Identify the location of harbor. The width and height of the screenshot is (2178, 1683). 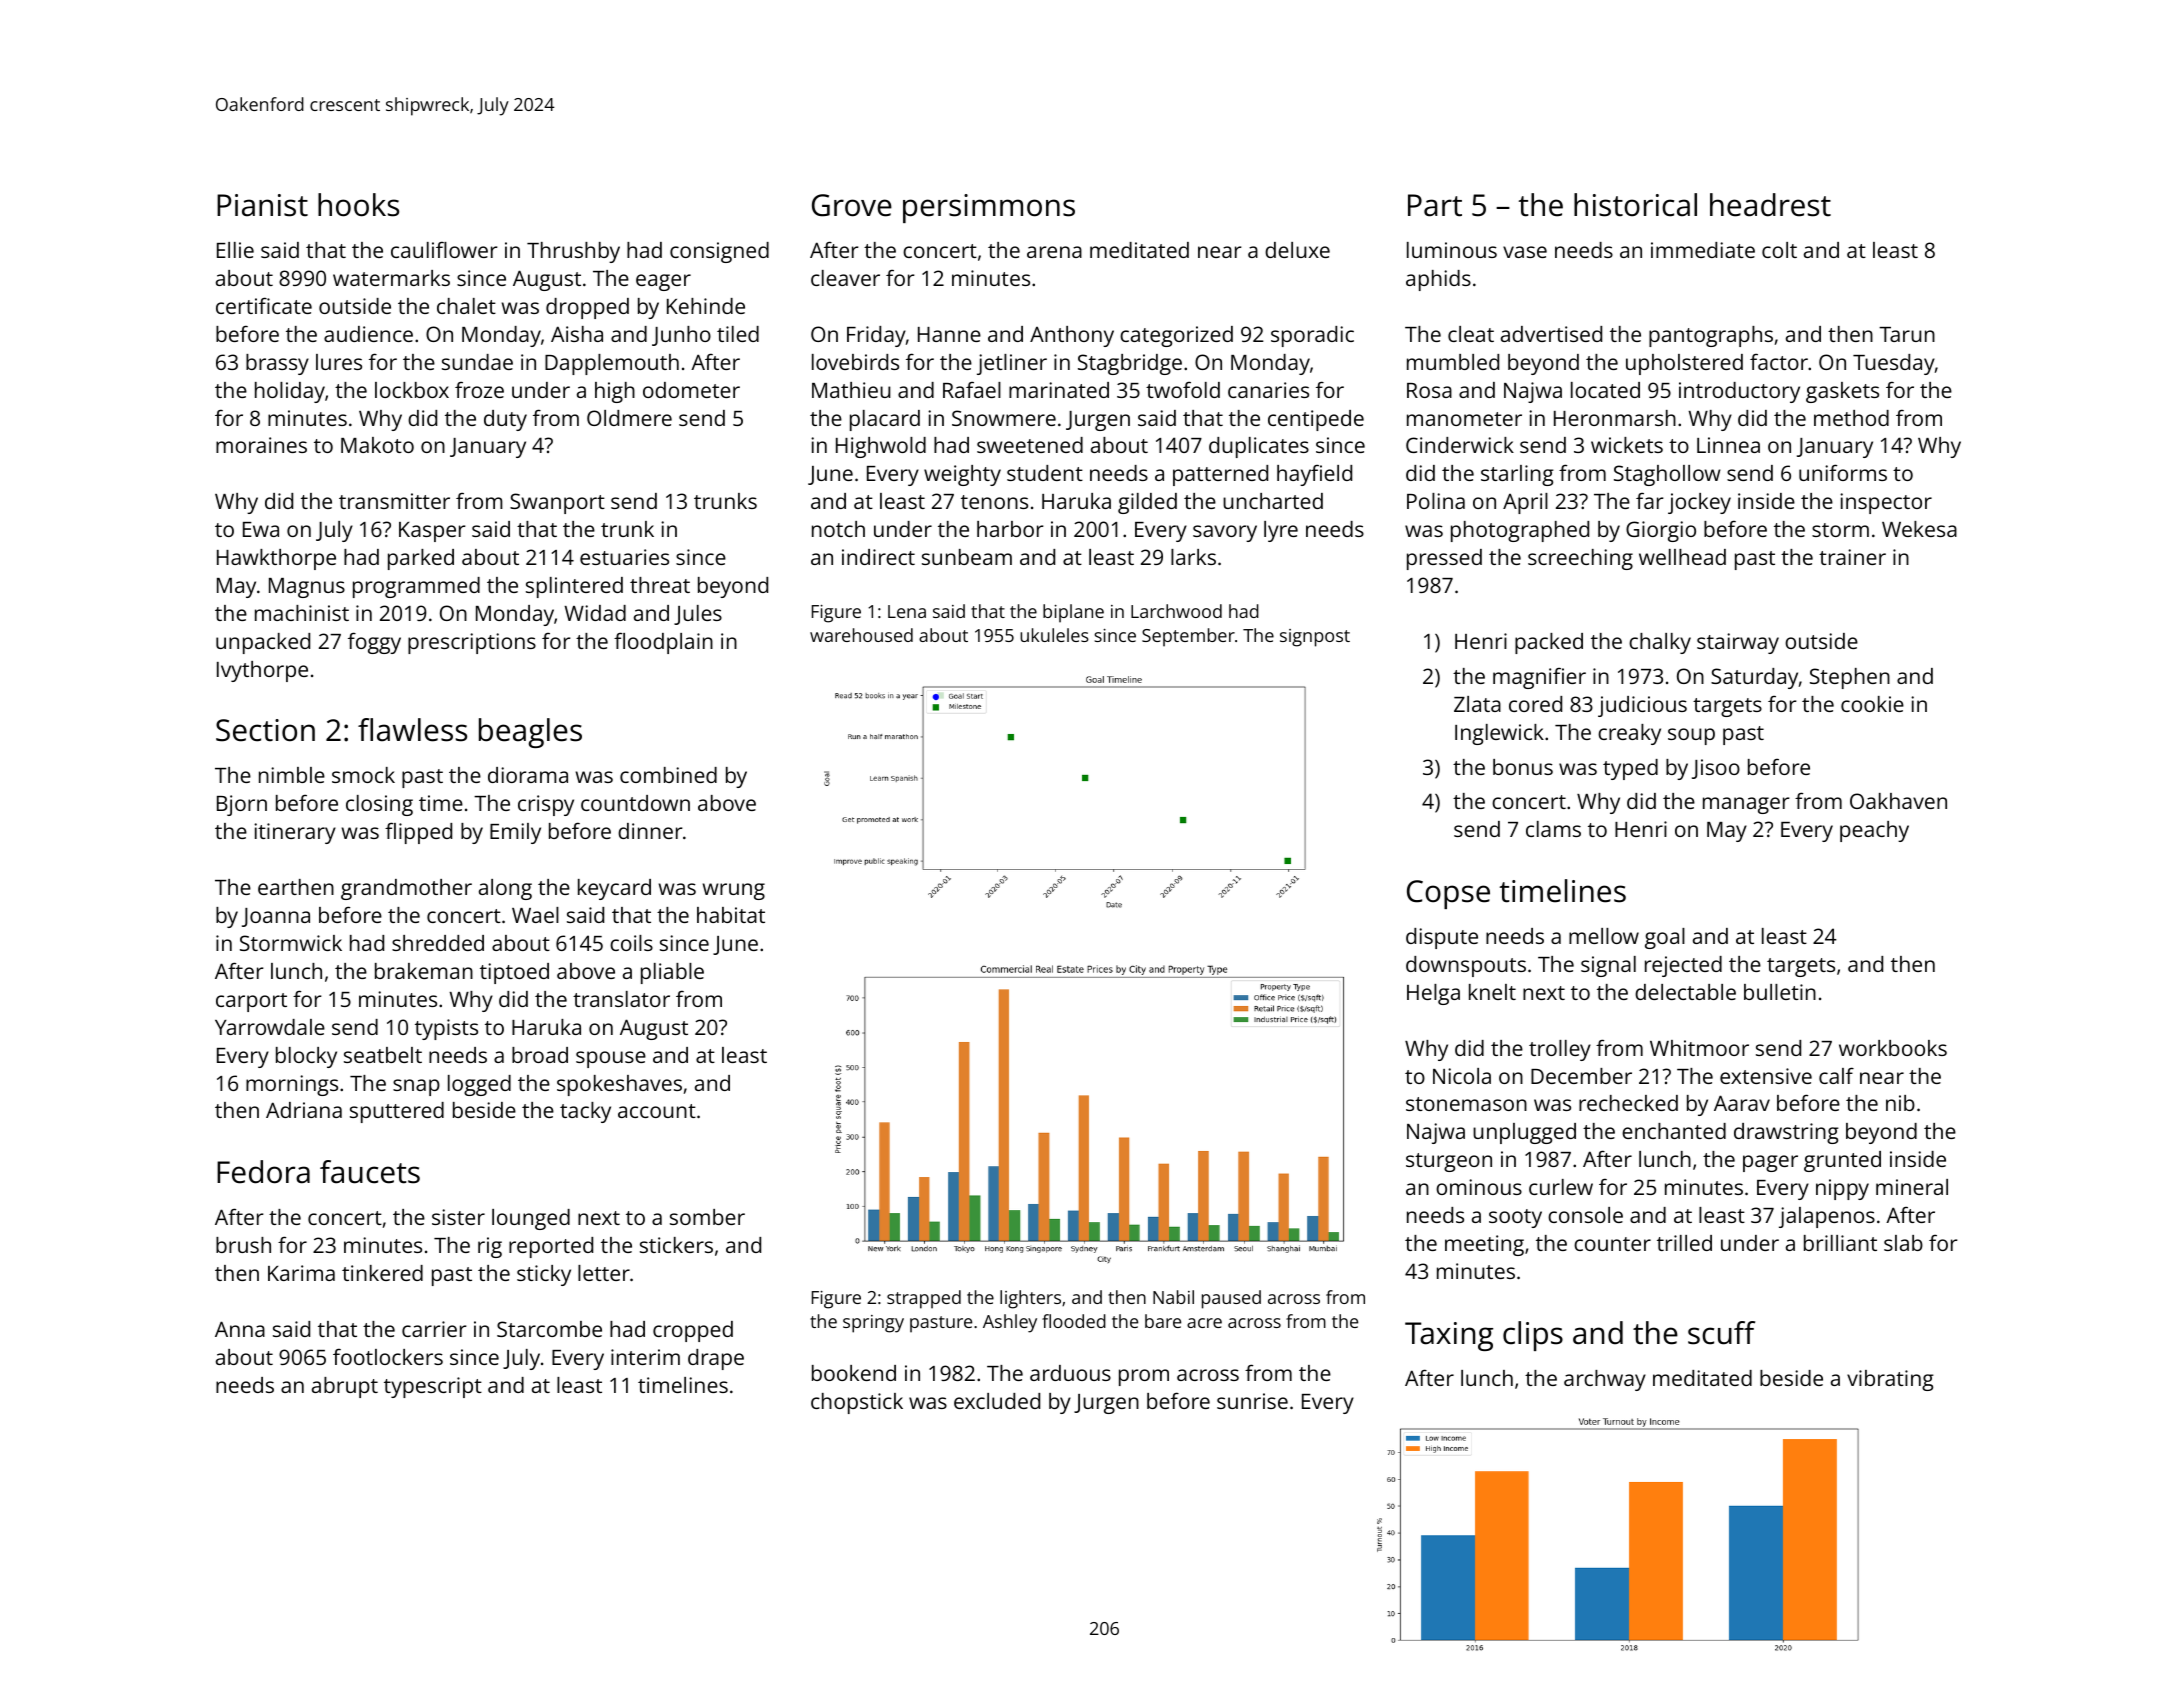
(1010, 529).
